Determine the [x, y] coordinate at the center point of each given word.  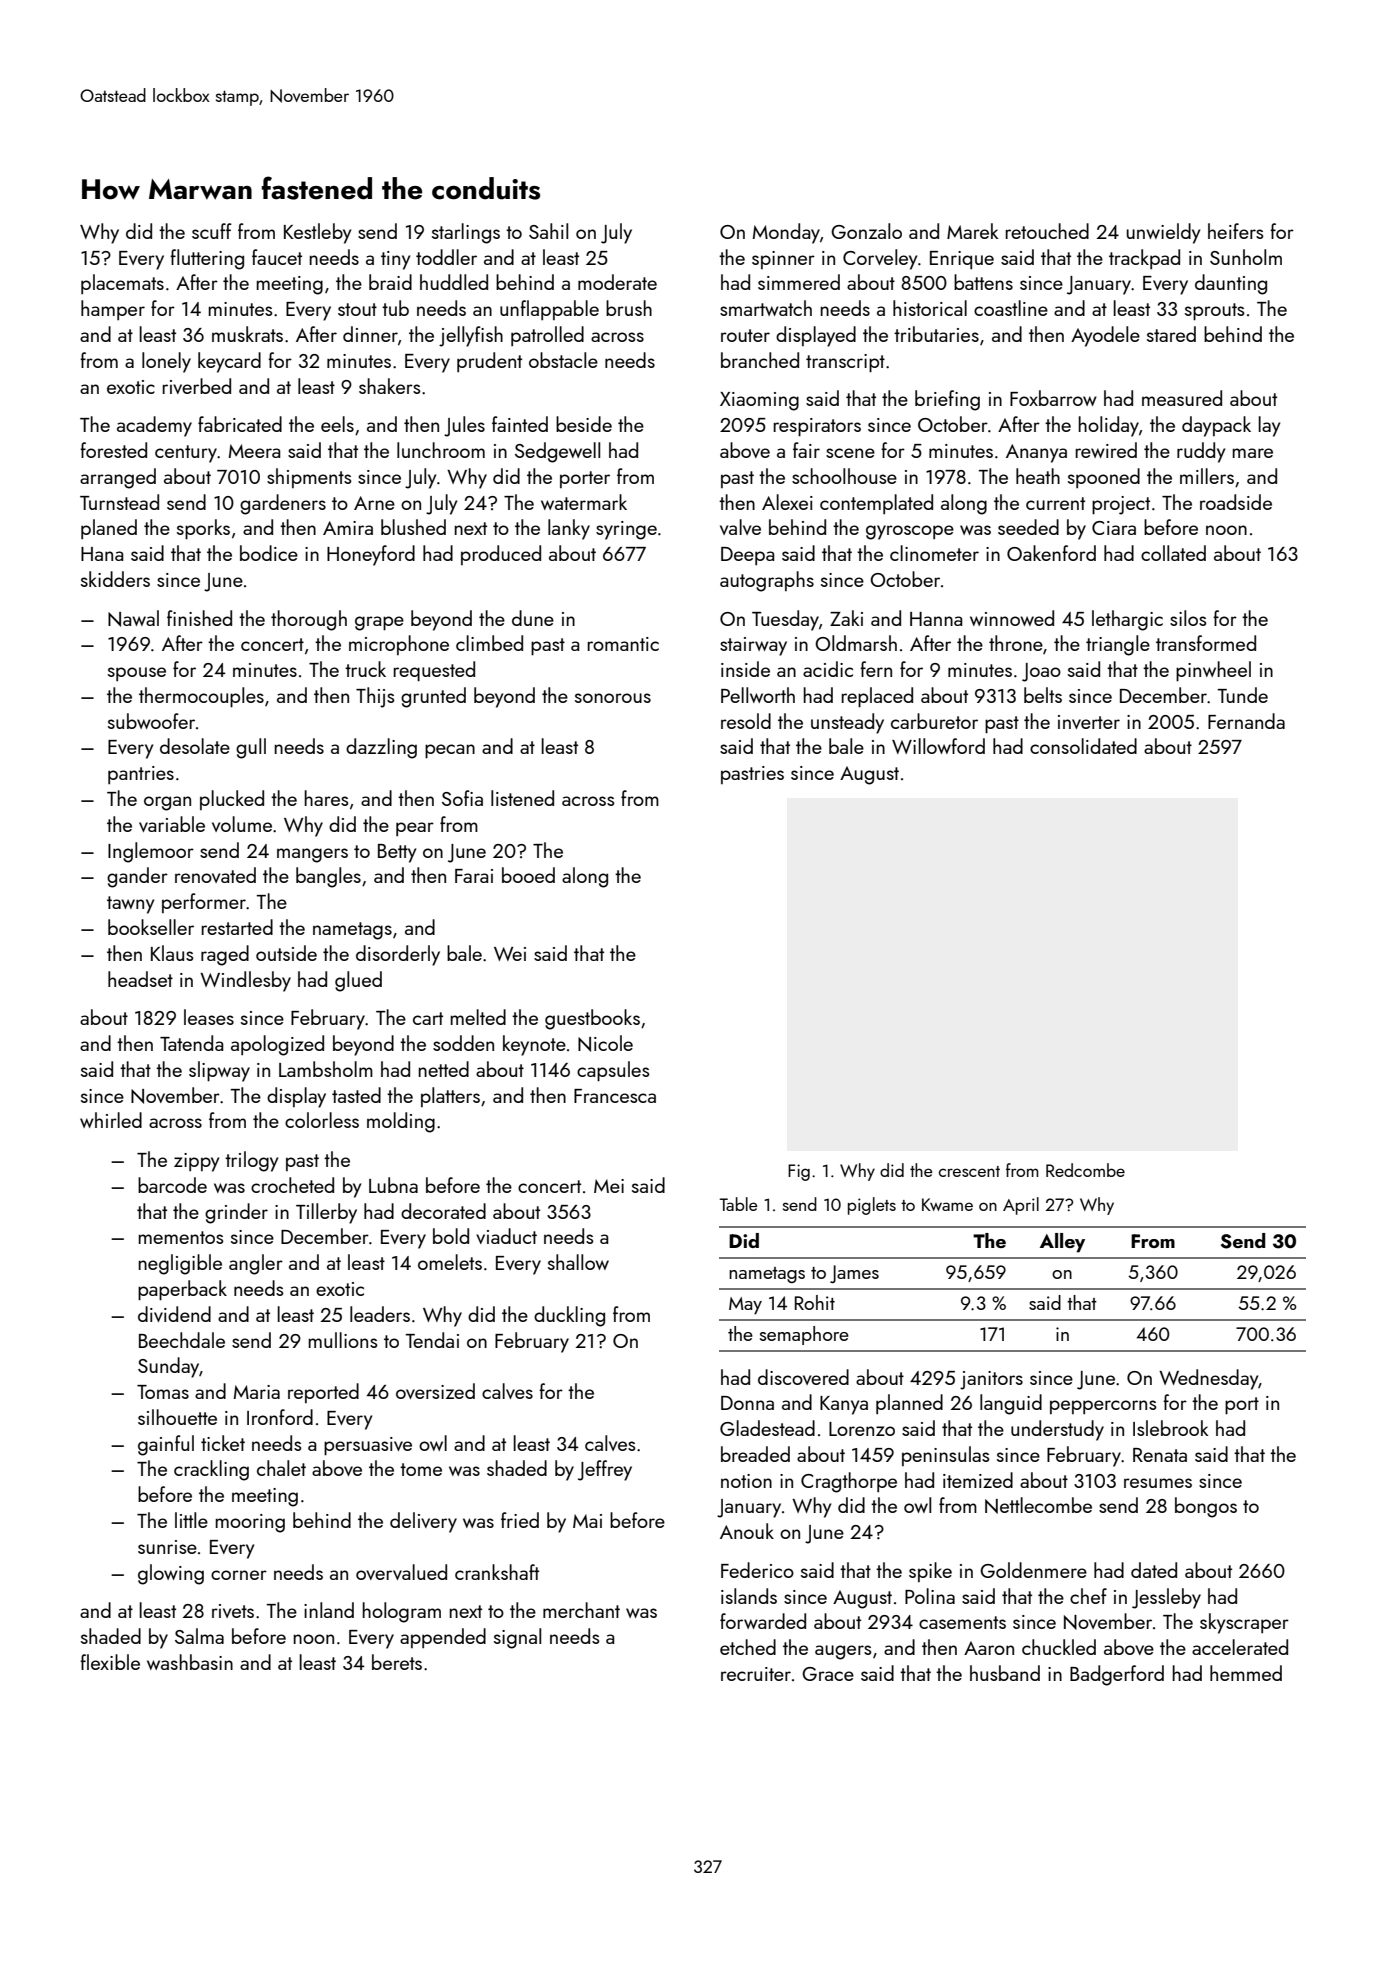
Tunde [1243, 695]
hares [326, 798]
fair [806, 450]
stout [357, 309]
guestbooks [592, 1019]
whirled [111, 1120]
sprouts [1215, 312]
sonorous [613, 698]
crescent [969, 1171]
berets [397, 1662]
